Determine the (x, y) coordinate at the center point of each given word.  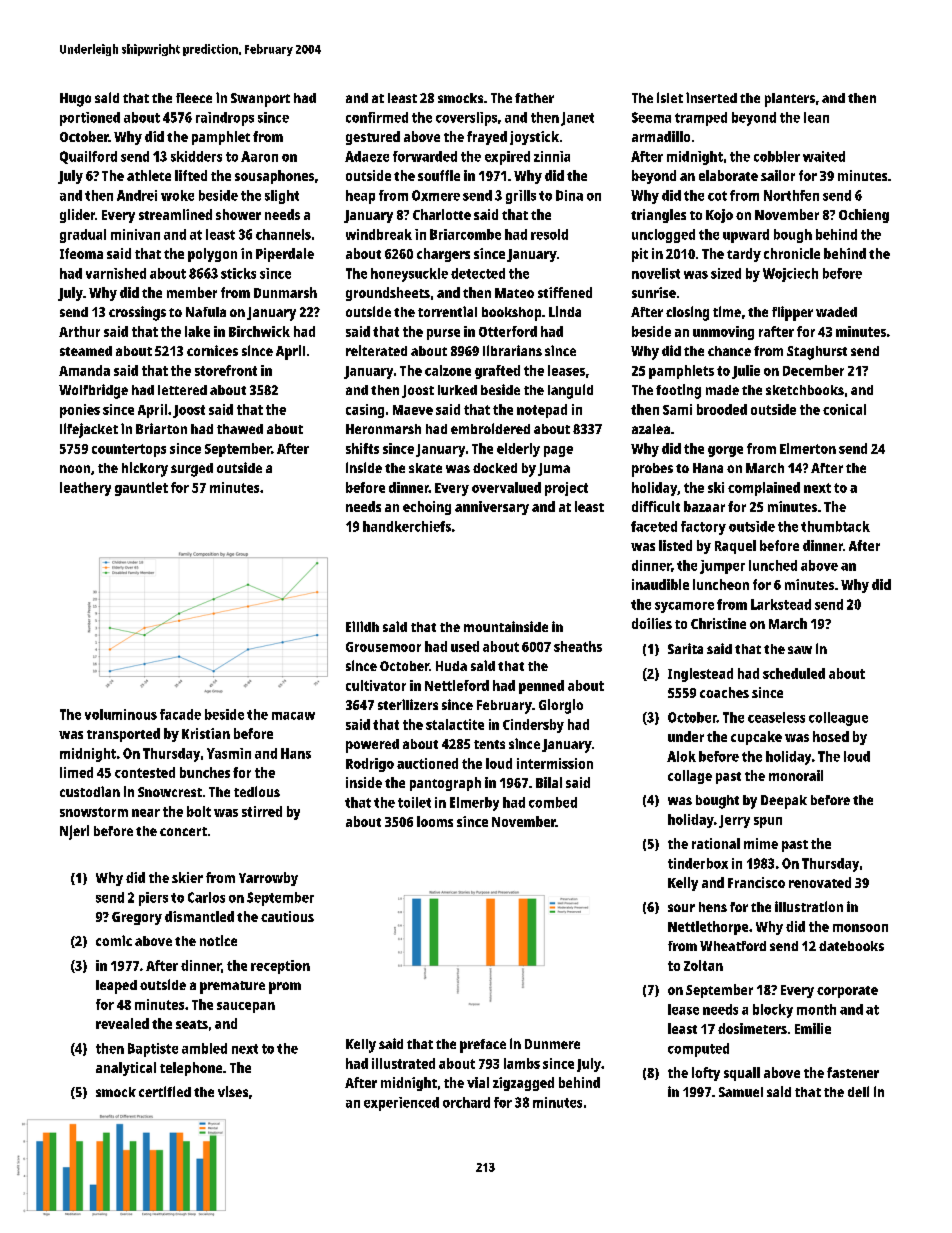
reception (280, 967)
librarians (512, 350)
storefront (226, 370)
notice (218, 940)
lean (816, 117)
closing (687, 313)
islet (670, 97)
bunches (205, 772)
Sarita (685, 648)
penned (541, 687)
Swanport (260, 100)
